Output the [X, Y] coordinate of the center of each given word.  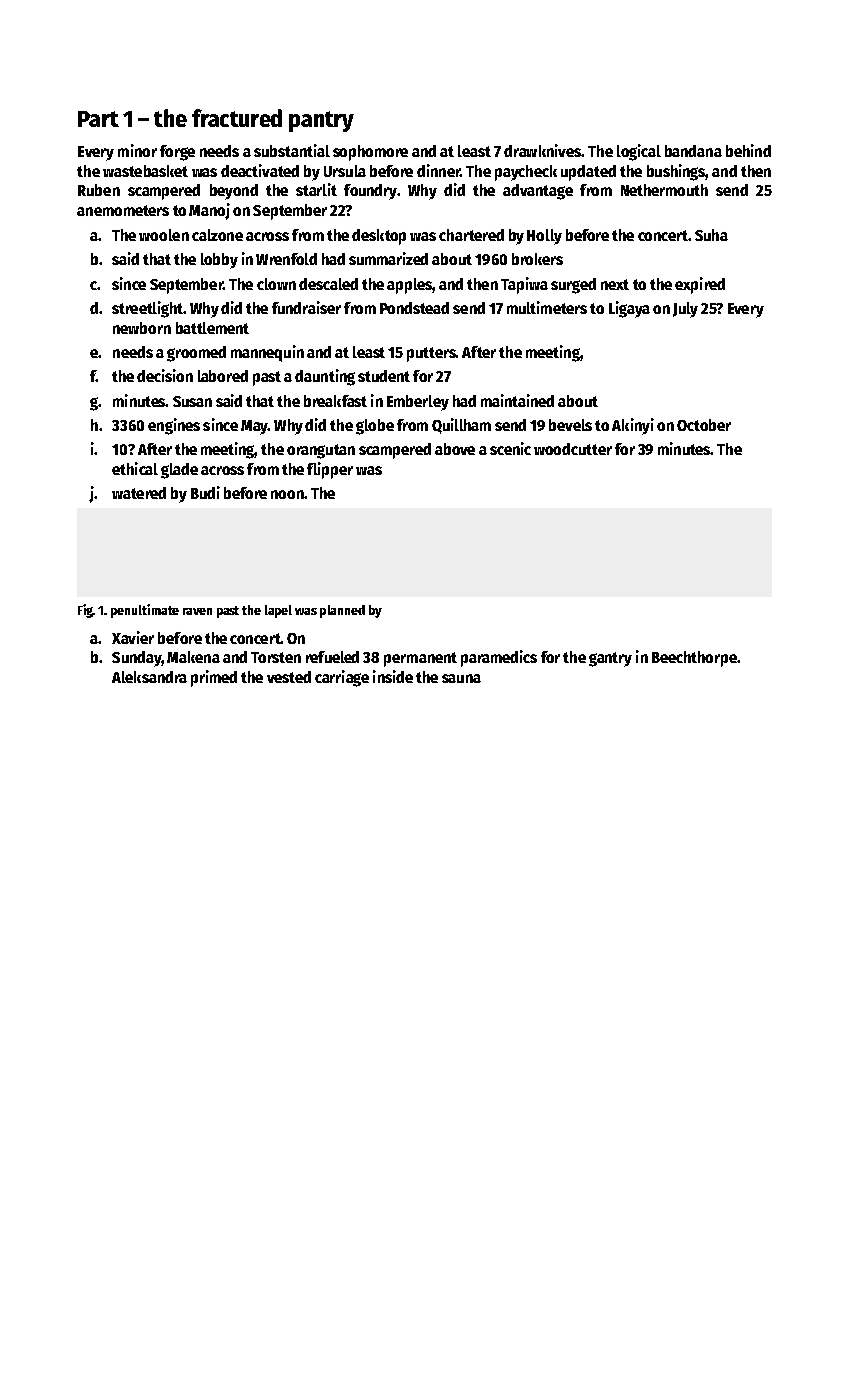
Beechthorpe [694, 659]
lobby [219, 261]
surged [573, 286]
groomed [196, 354]
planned [342, 611]
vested [289, 677]
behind [748, 150]
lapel [278, 611]
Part [98, 119]
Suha [711, 235]
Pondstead [414, 308]
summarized [388, 258]
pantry [321, 121]
